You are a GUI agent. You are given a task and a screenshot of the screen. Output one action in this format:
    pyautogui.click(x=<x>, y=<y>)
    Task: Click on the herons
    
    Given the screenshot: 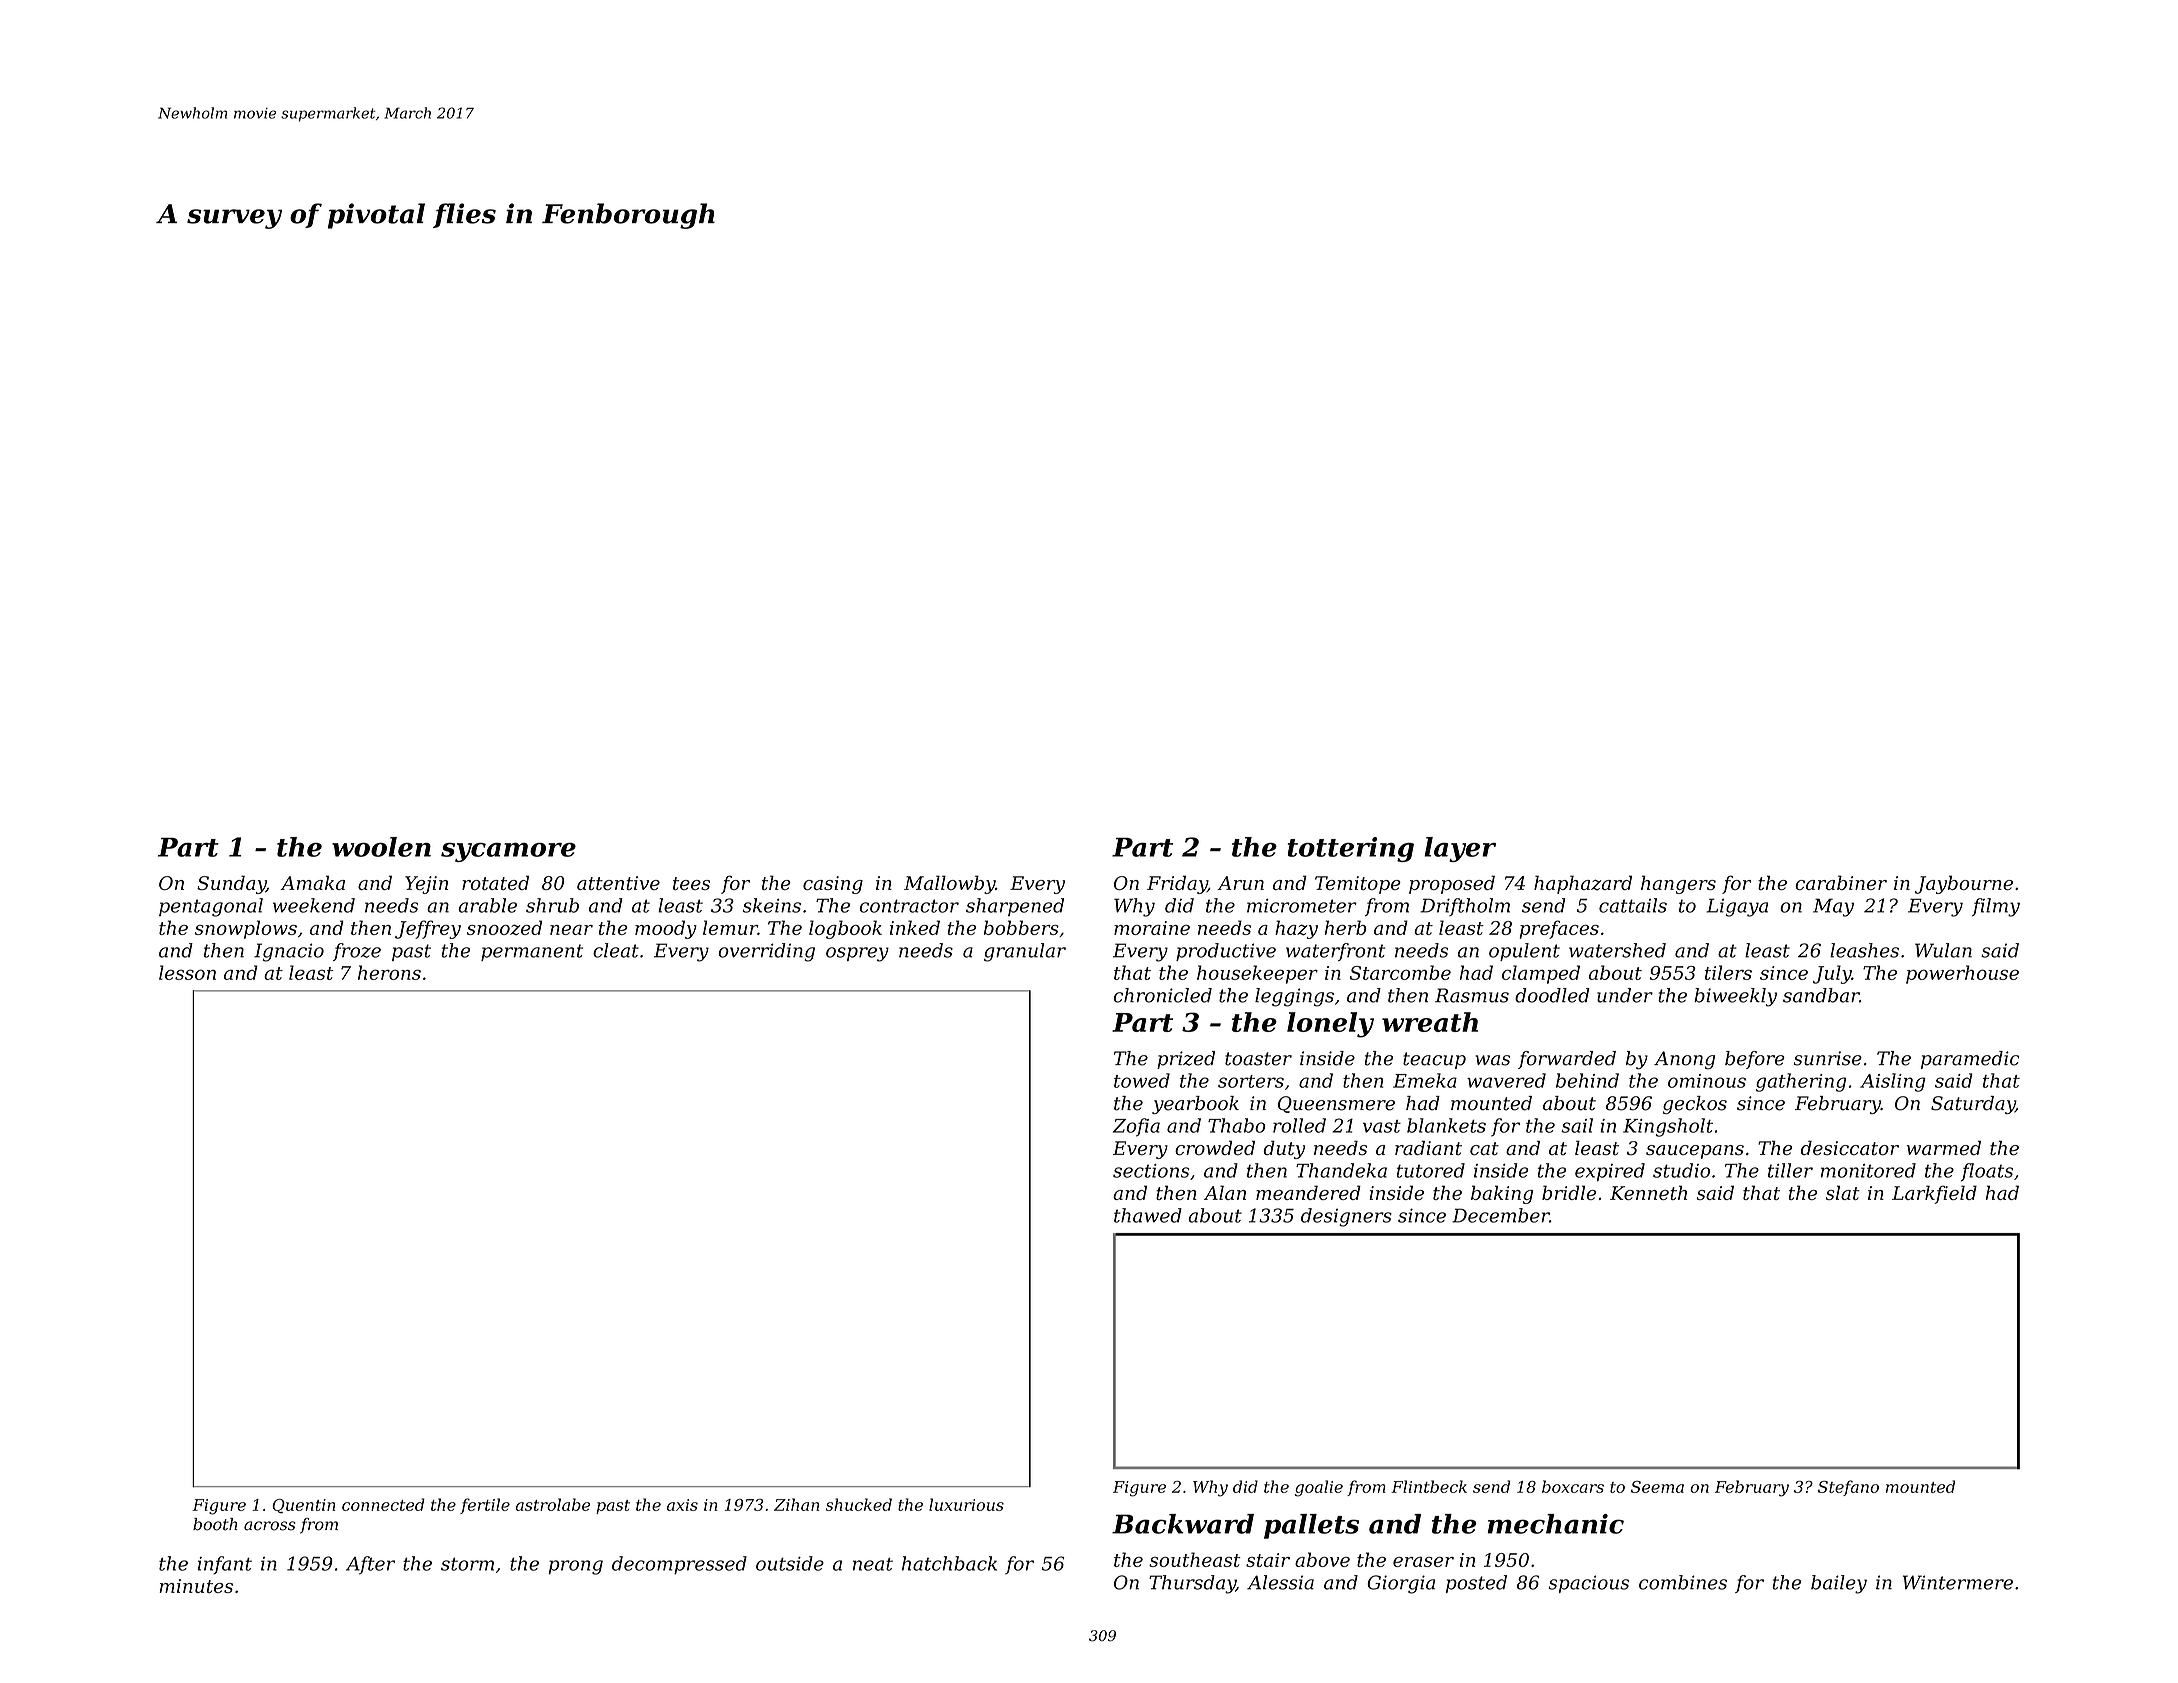 What is the action you would take?
    pyautogui.click(x=389, y=972)
